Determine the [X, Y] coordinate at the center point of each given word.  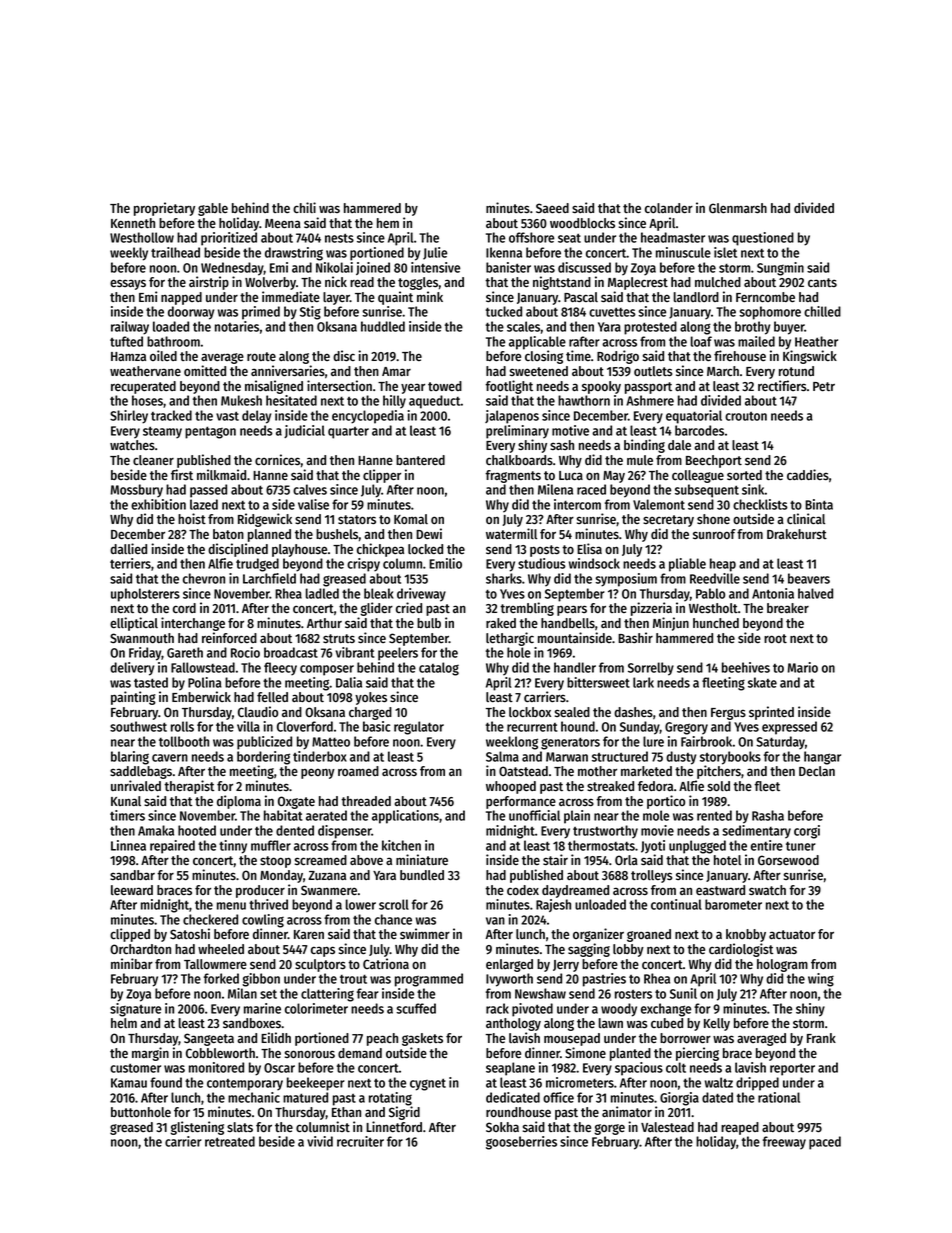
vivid [320, 1141]
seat [569, 238]
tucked [504, 311]
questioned [763, 239]
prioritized [229, 239]
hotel [727, 860]
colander [669, 208]
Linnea [128, 845]
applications [405, 817]
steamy [162, 433]
